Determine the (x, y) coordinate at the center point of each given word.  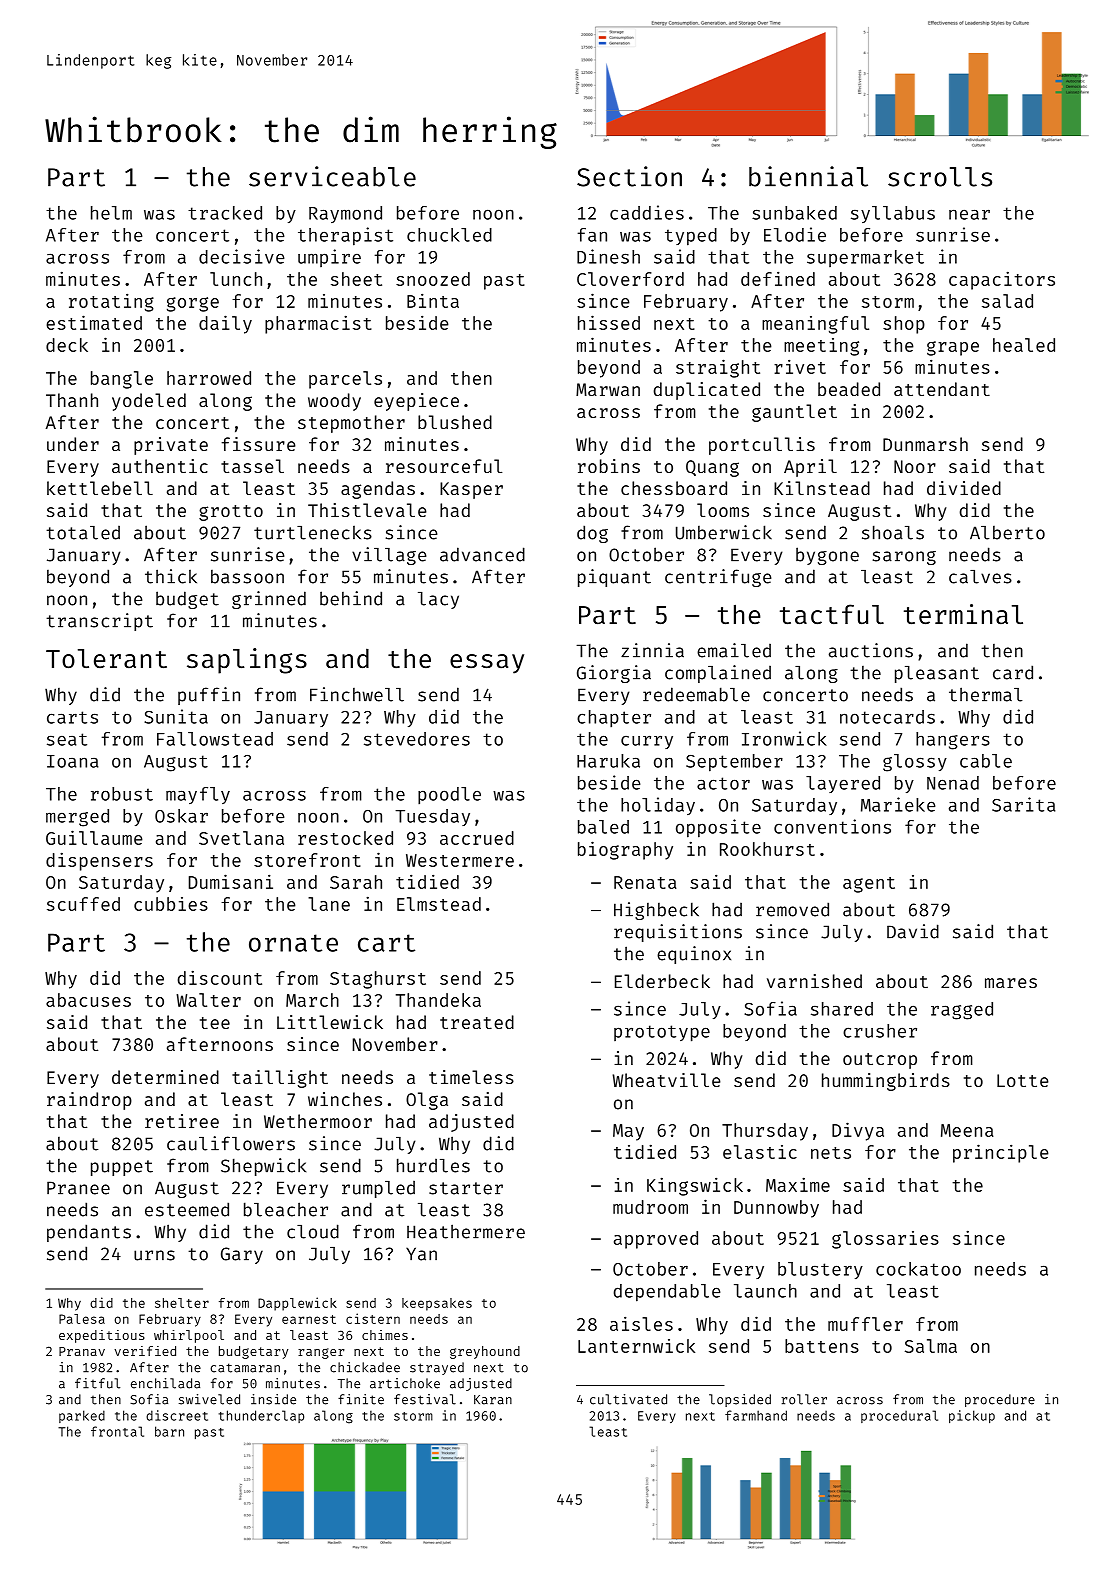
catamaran (245, 1368)
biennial (808, 176)
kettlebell (100, 488)
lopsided (740, 1400)
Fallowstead (215, 739)
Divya (858, 1131)
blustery (820, 1270)
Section (629, 176)
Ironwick (784, 738)
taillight (280, 1079)
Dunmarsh (925, 444)
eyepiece (416, 402)
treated (477, 1022)
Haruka (608, 761)
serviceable (332, 176)
